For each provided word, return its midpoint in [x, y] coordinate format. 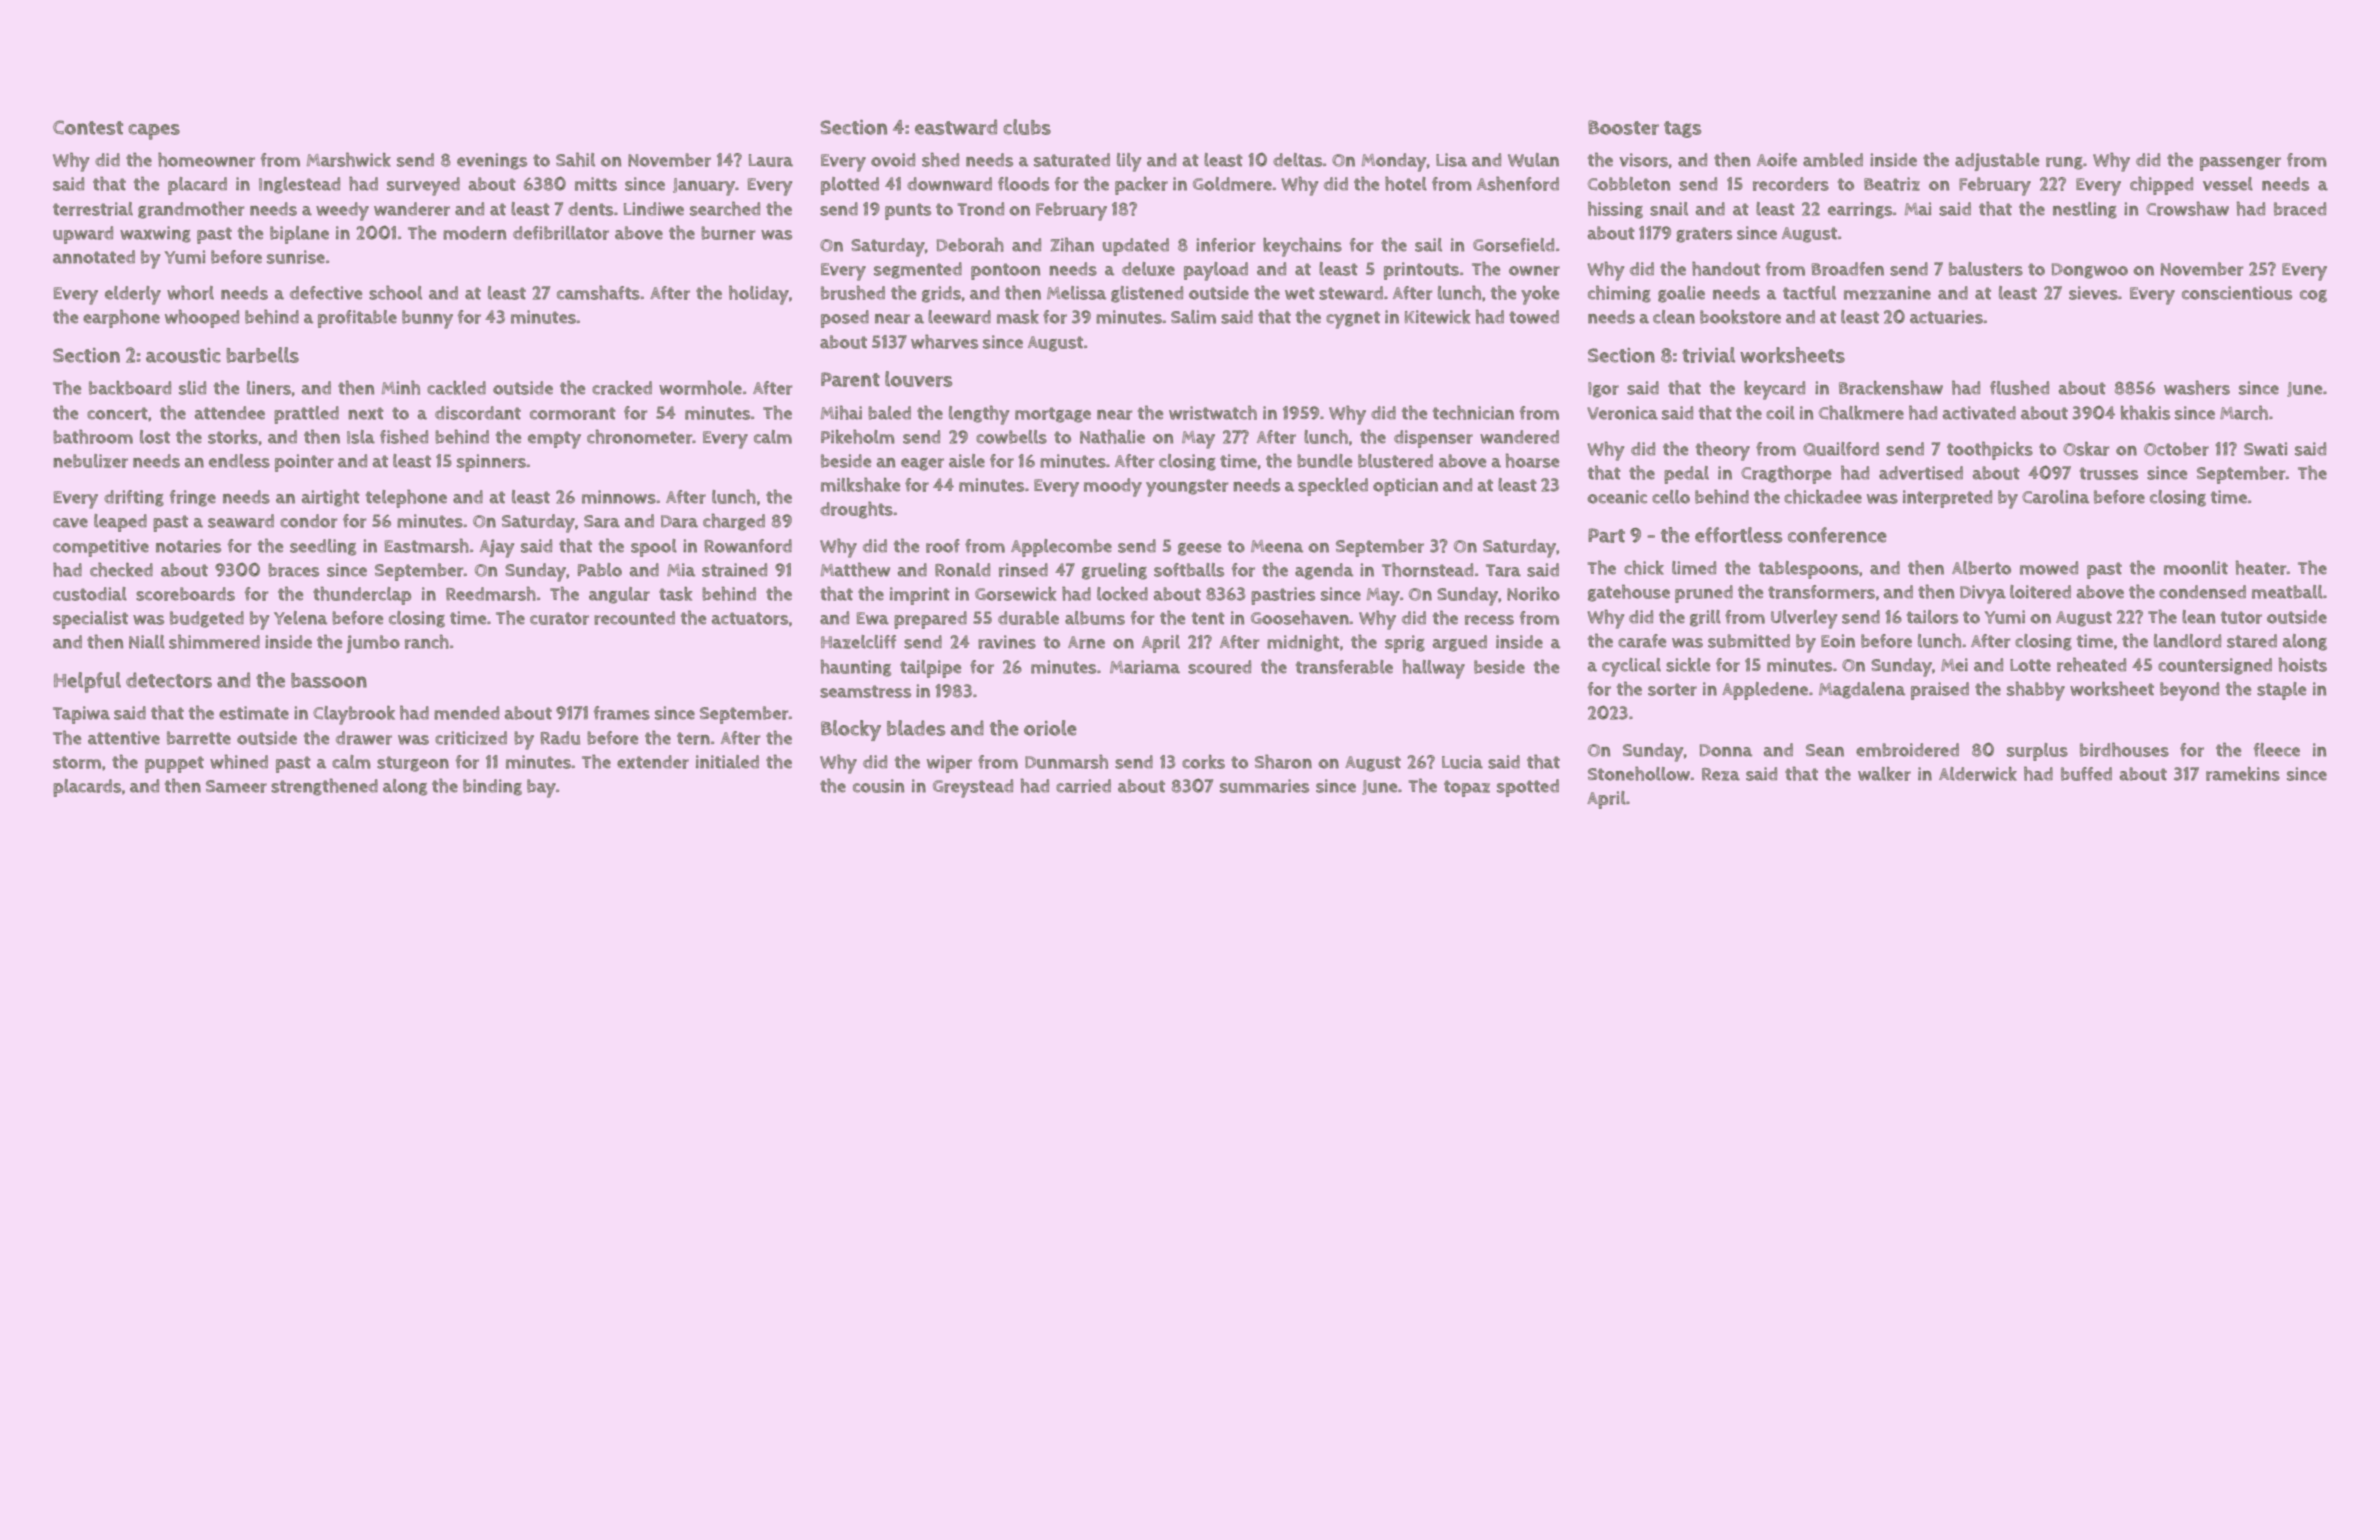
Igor [1603, 390]
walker [1884, 774]
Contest [88, 127]
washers [2197, 387]
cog [2313, 296]
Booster [1623, 127]
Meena [1277, 546]
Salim [1193, 317]
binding [492, 787]
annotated [94, 257]
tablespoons [1809, 570]
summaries [1264, 786]
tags [1683, 129]
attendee [230, 413]
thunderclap [362, 595]
